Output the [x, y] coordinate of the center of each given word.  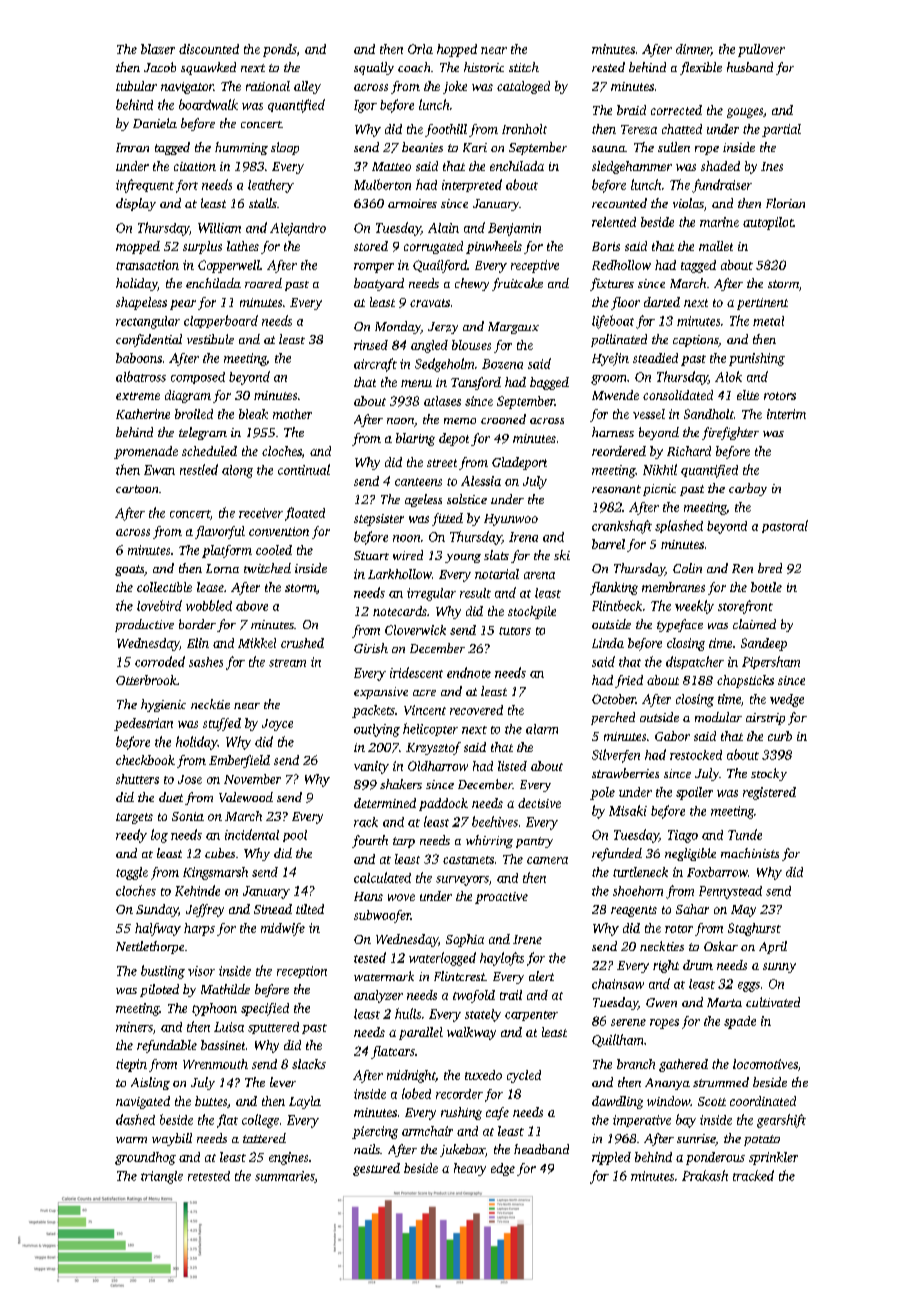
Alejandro [298, 229]
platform [227, 551]
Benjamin [514, 229]
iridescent [416, 672]
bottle [766, 587]
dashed [135, 1119]
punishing [757, 359]
